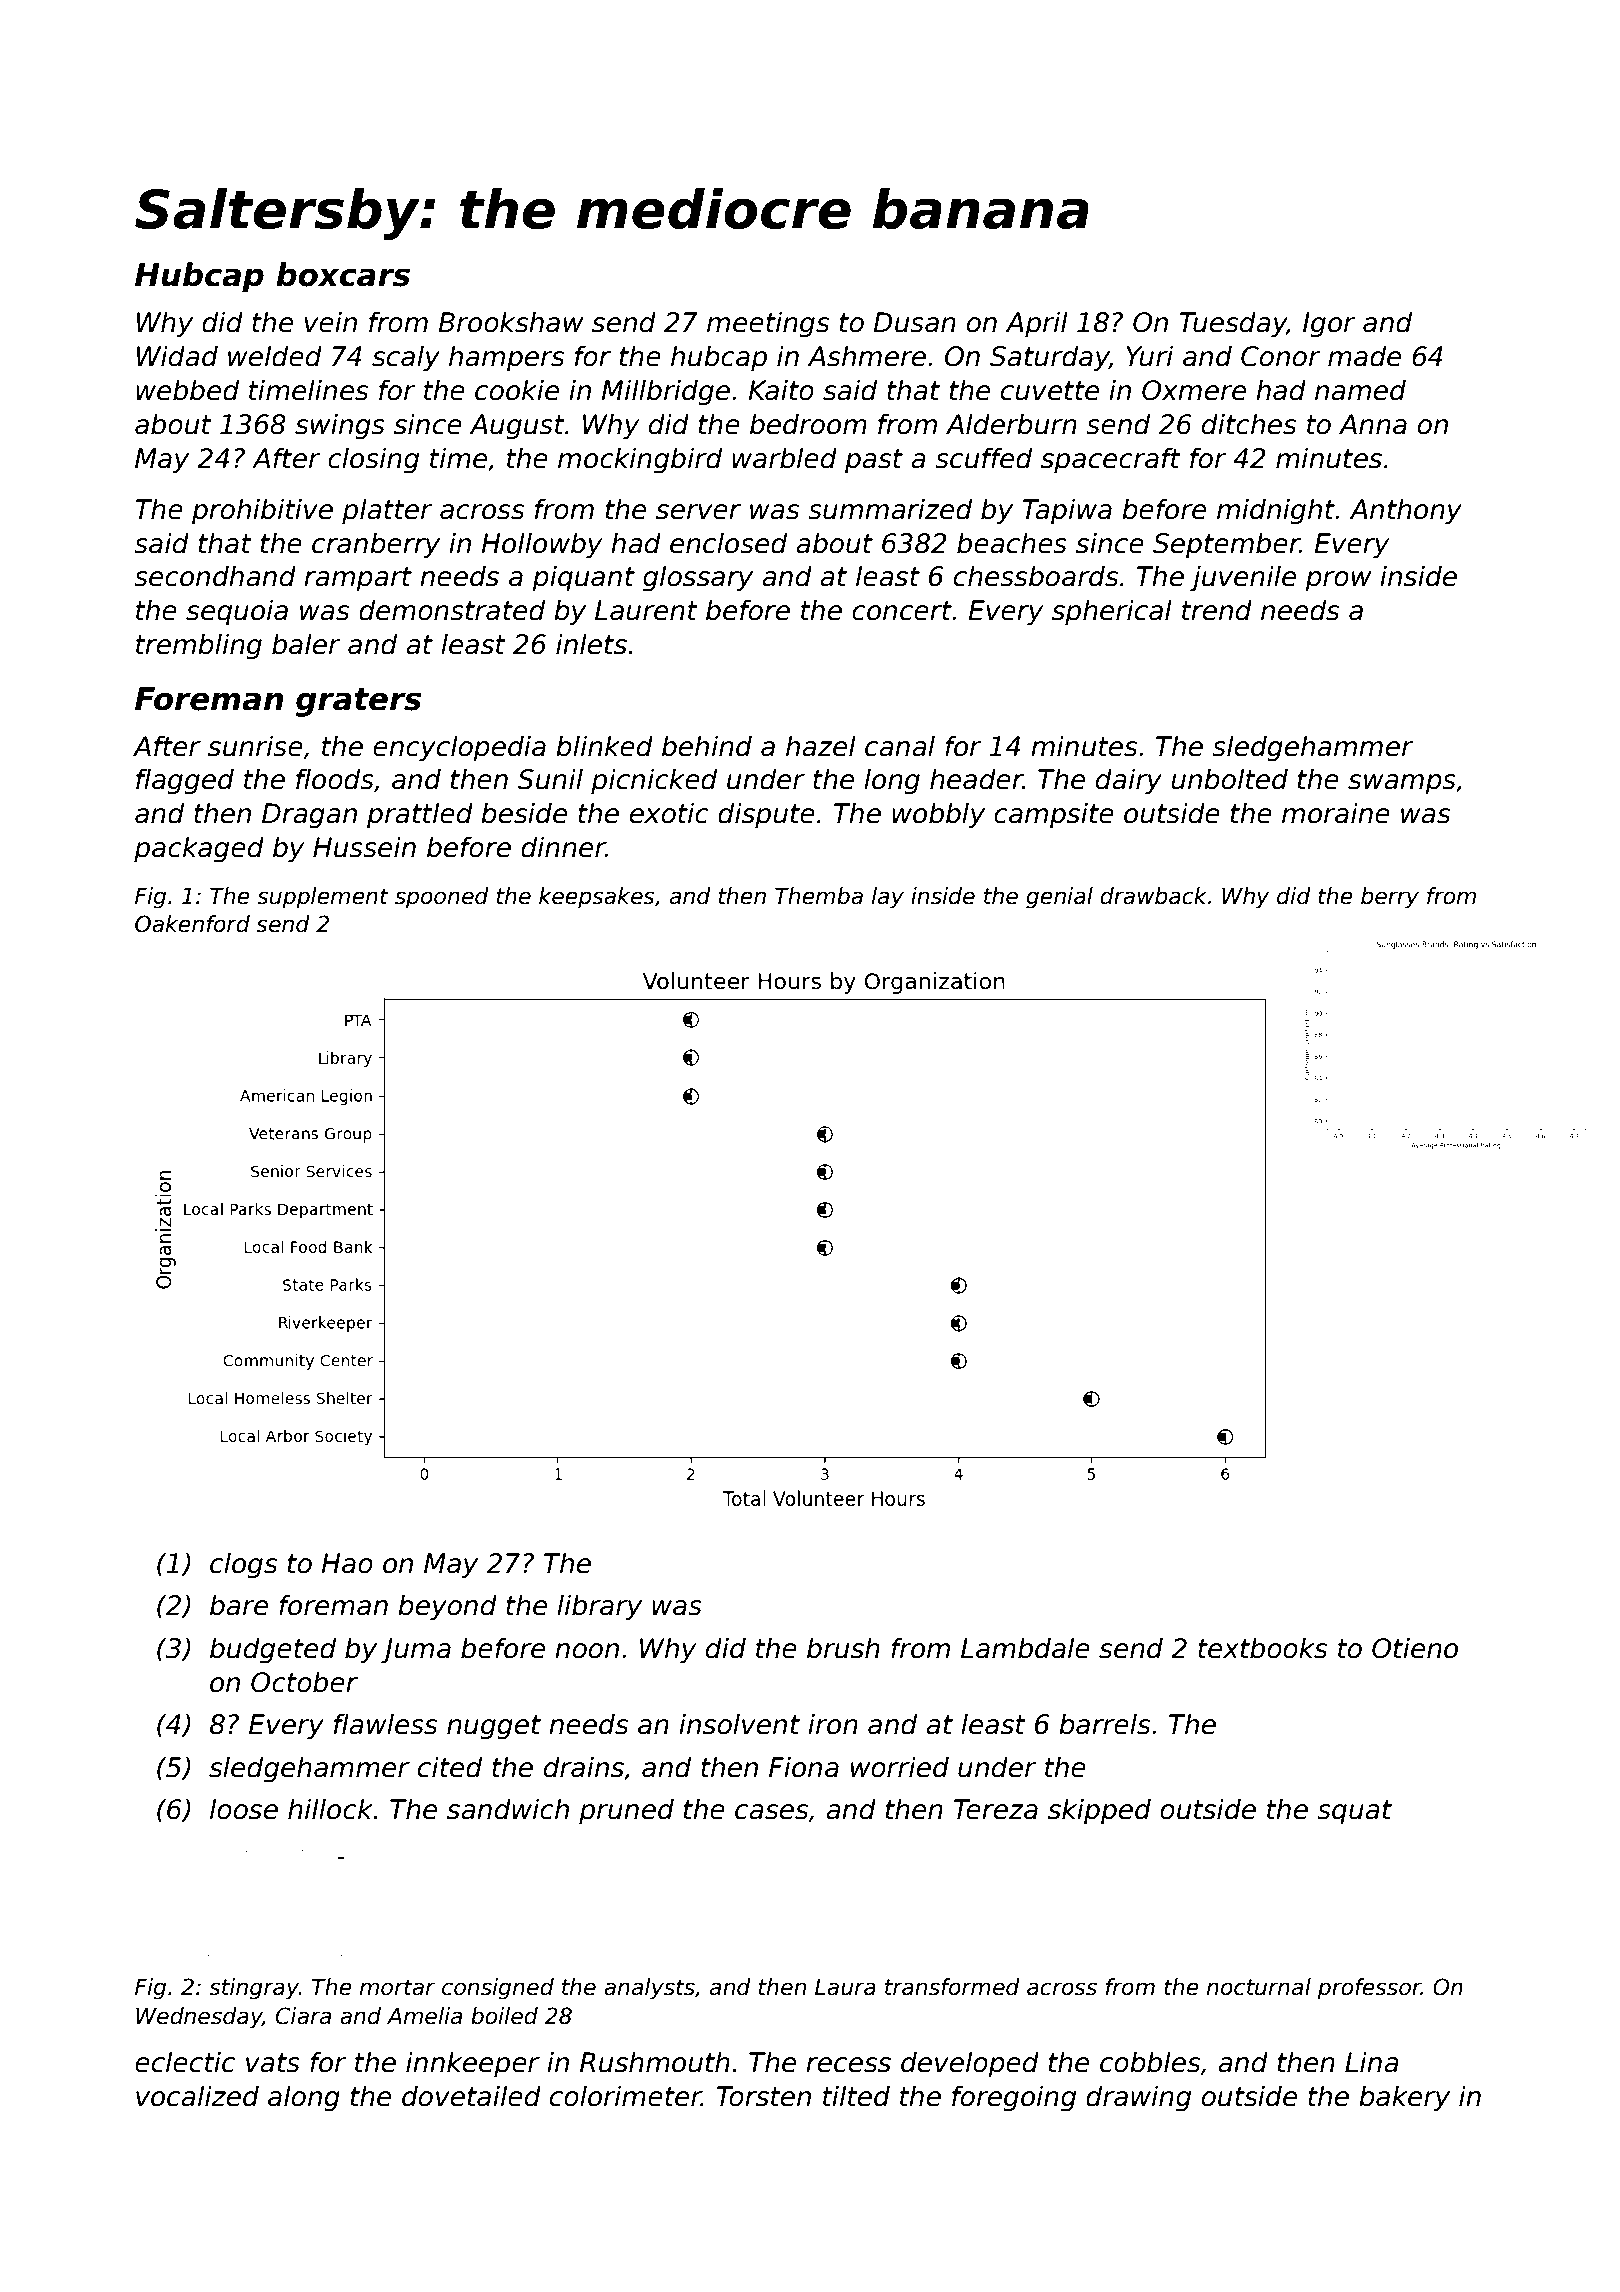 This screenshot has height=2292, width=1620. Describe the element at coordinates (938, 815) in the screenshot. I see `wobbly` at that location.
